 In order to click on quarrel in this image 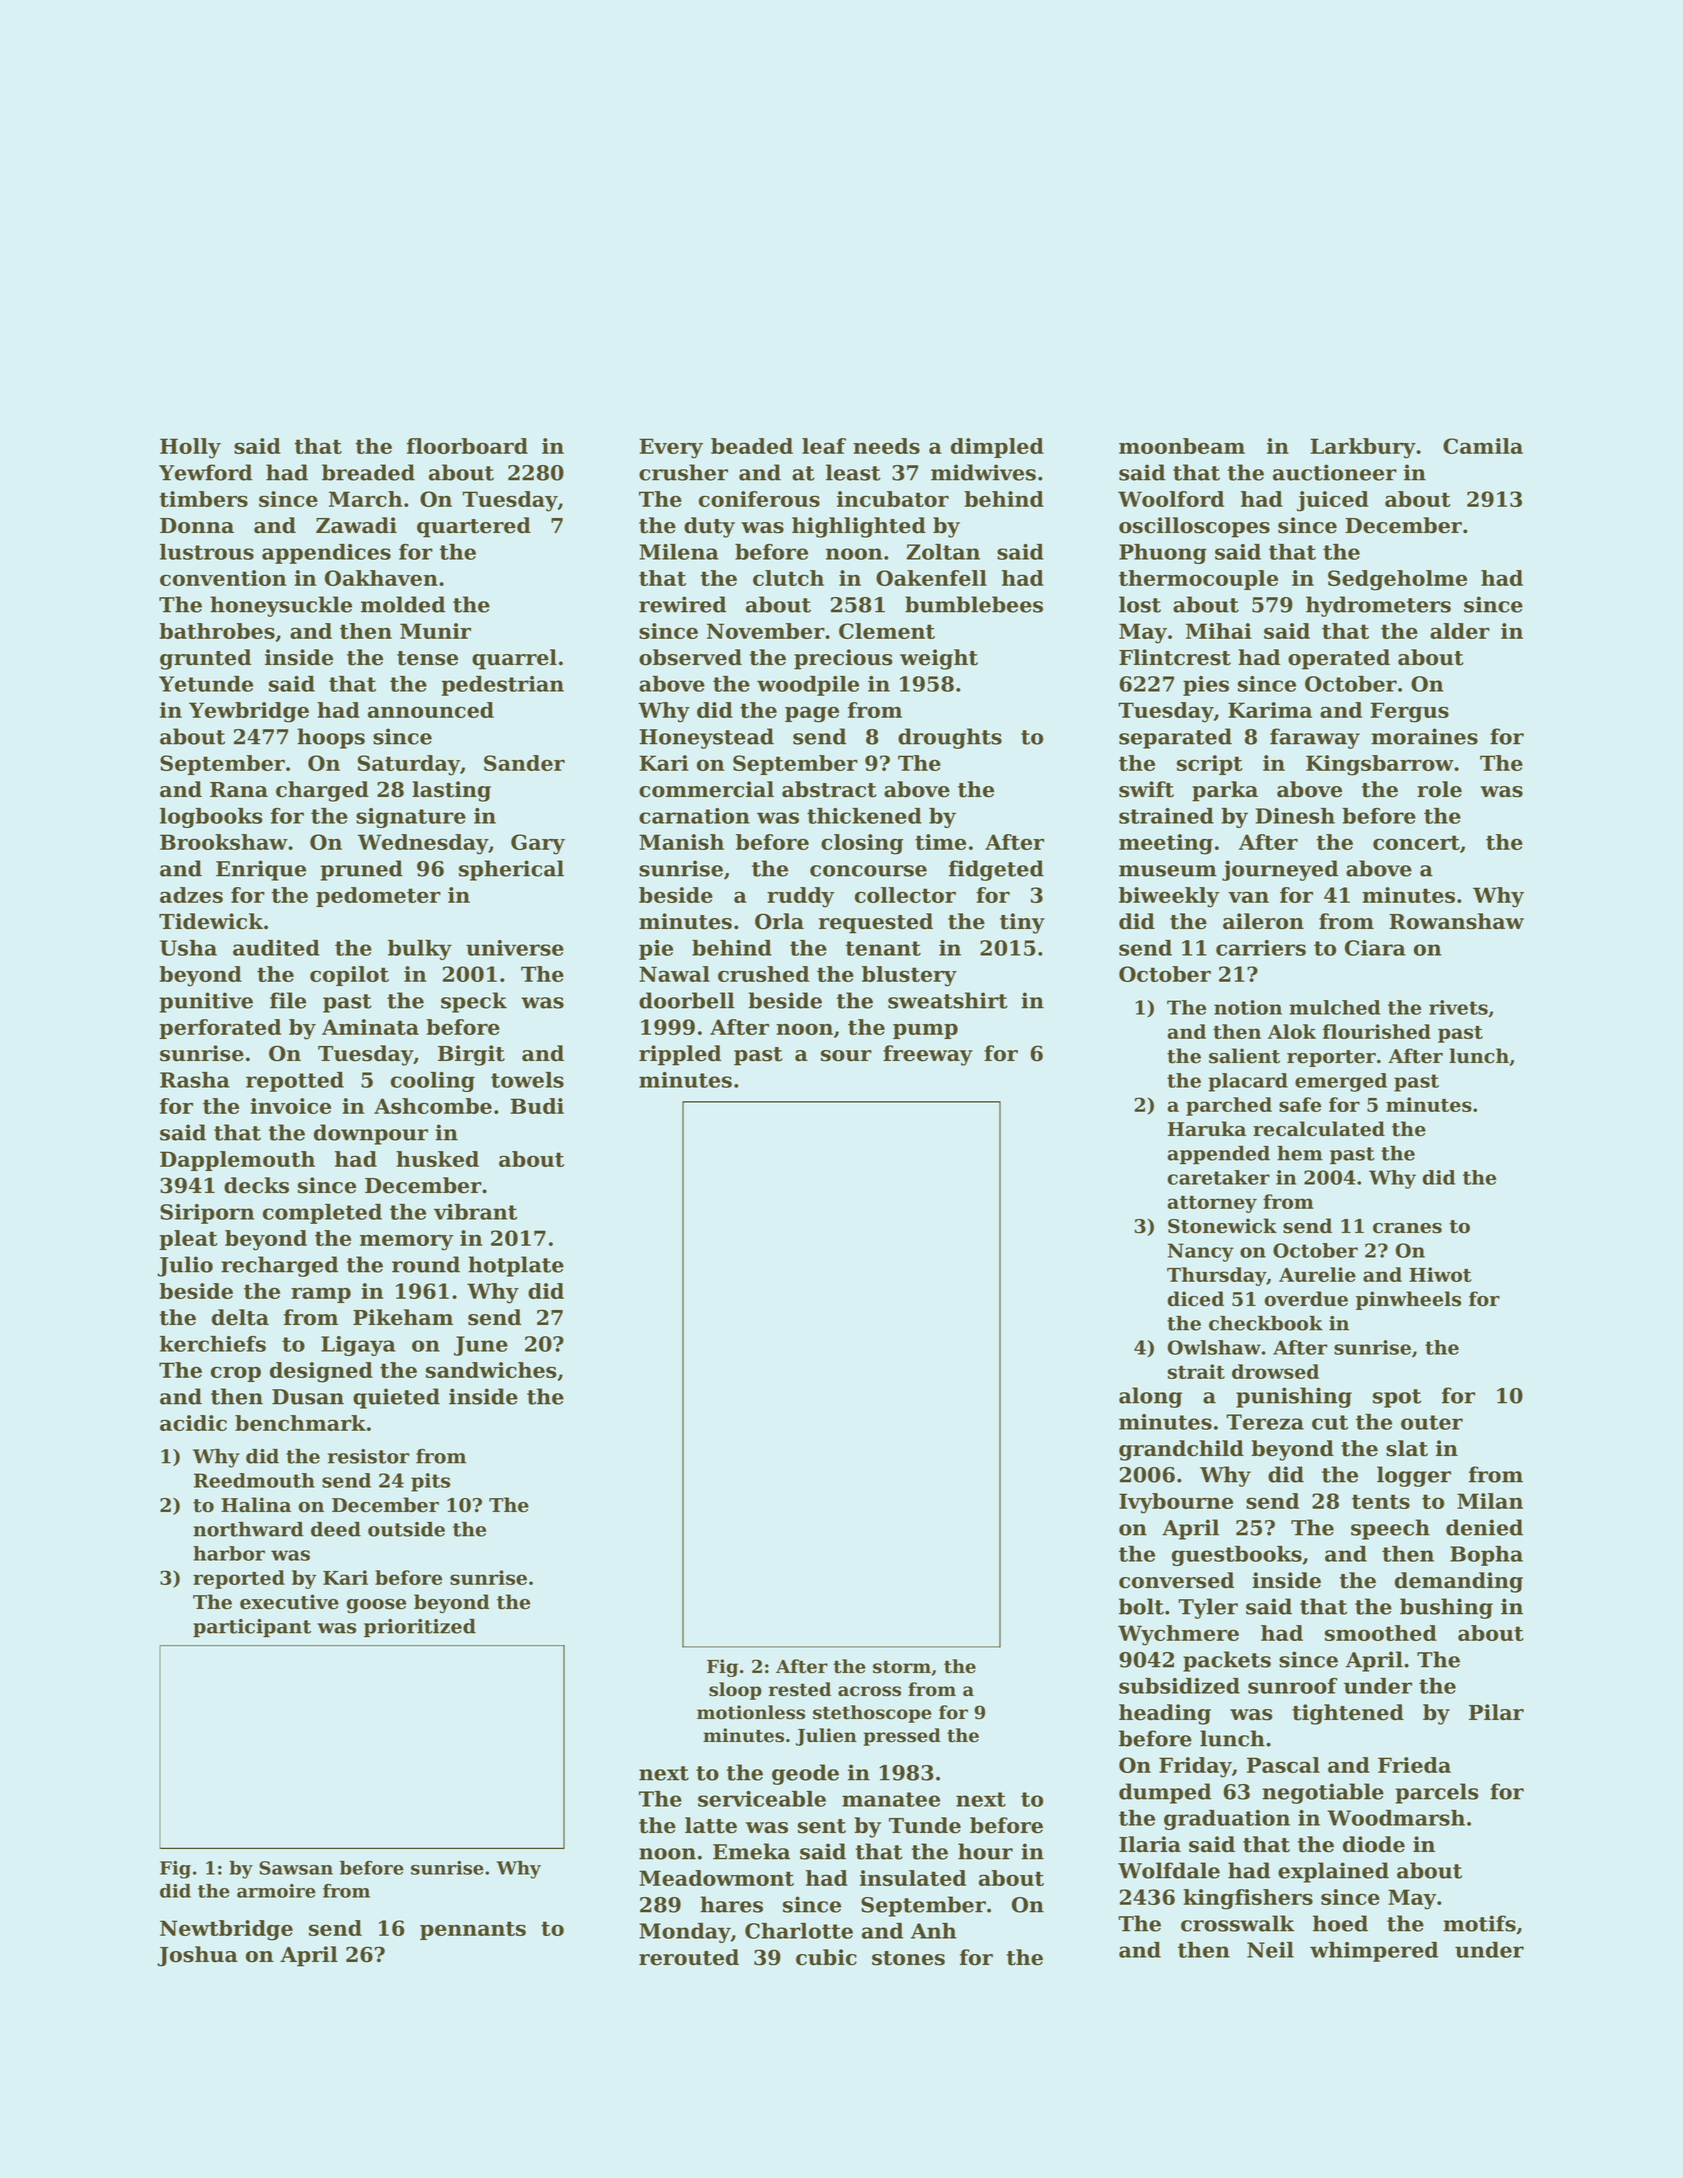, I will do `click(514, 659)`.
